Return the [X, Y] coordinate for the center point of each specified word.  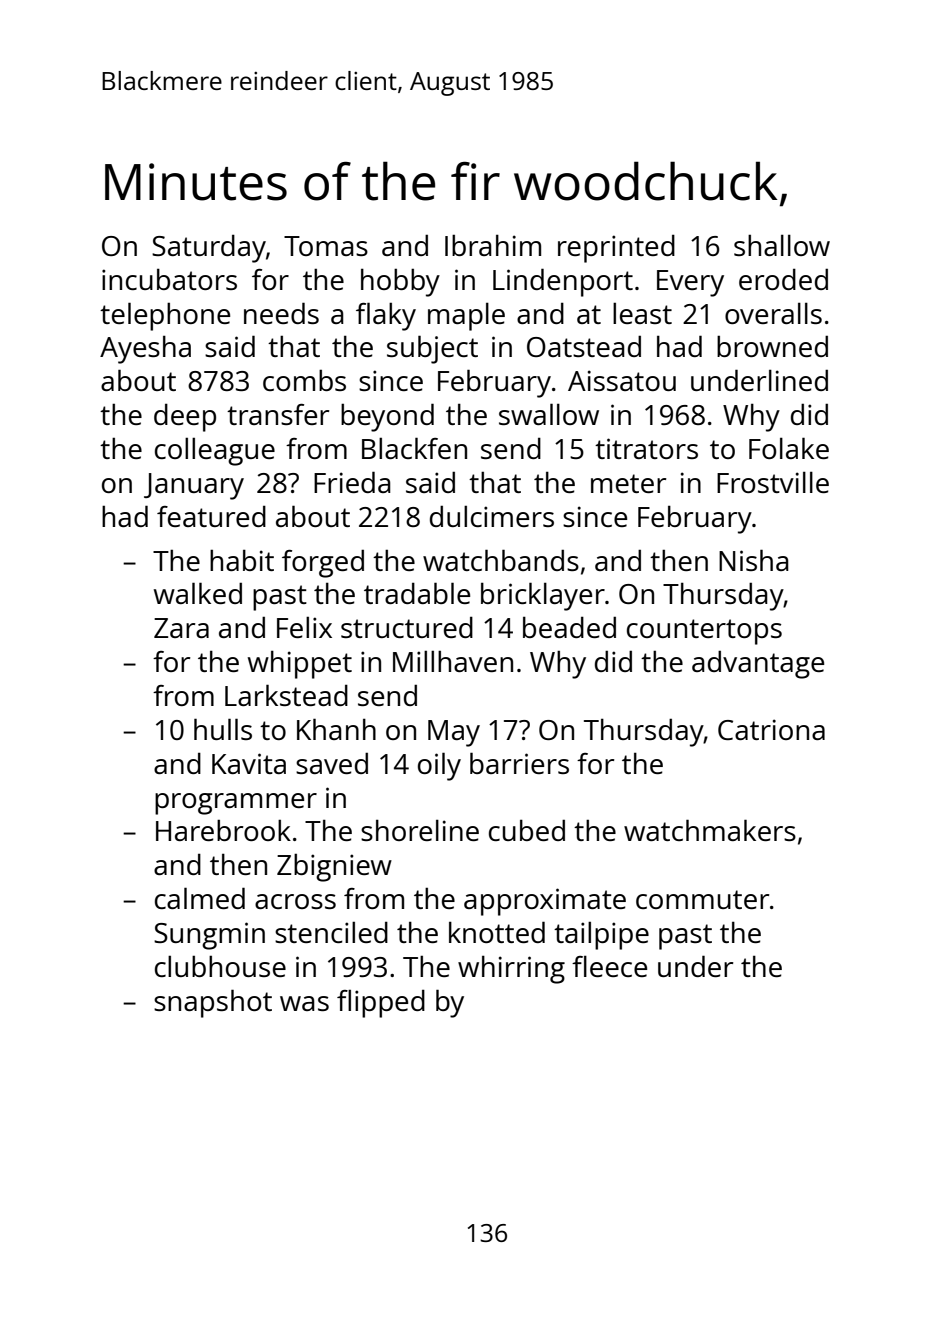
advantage [758, 664]
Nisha [754, 560]
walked [198, 593]
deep [185, 417]
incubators [169, 279]
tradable [417, 593]
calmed [200, 898]
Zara [181, 628]
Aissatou [622, 380]
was [304, 1003]
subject [432, 349]
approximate [545, 902]
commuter [702, 899]
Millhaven [453, 661]
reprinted [616, 248]
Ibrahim [493, 245]
